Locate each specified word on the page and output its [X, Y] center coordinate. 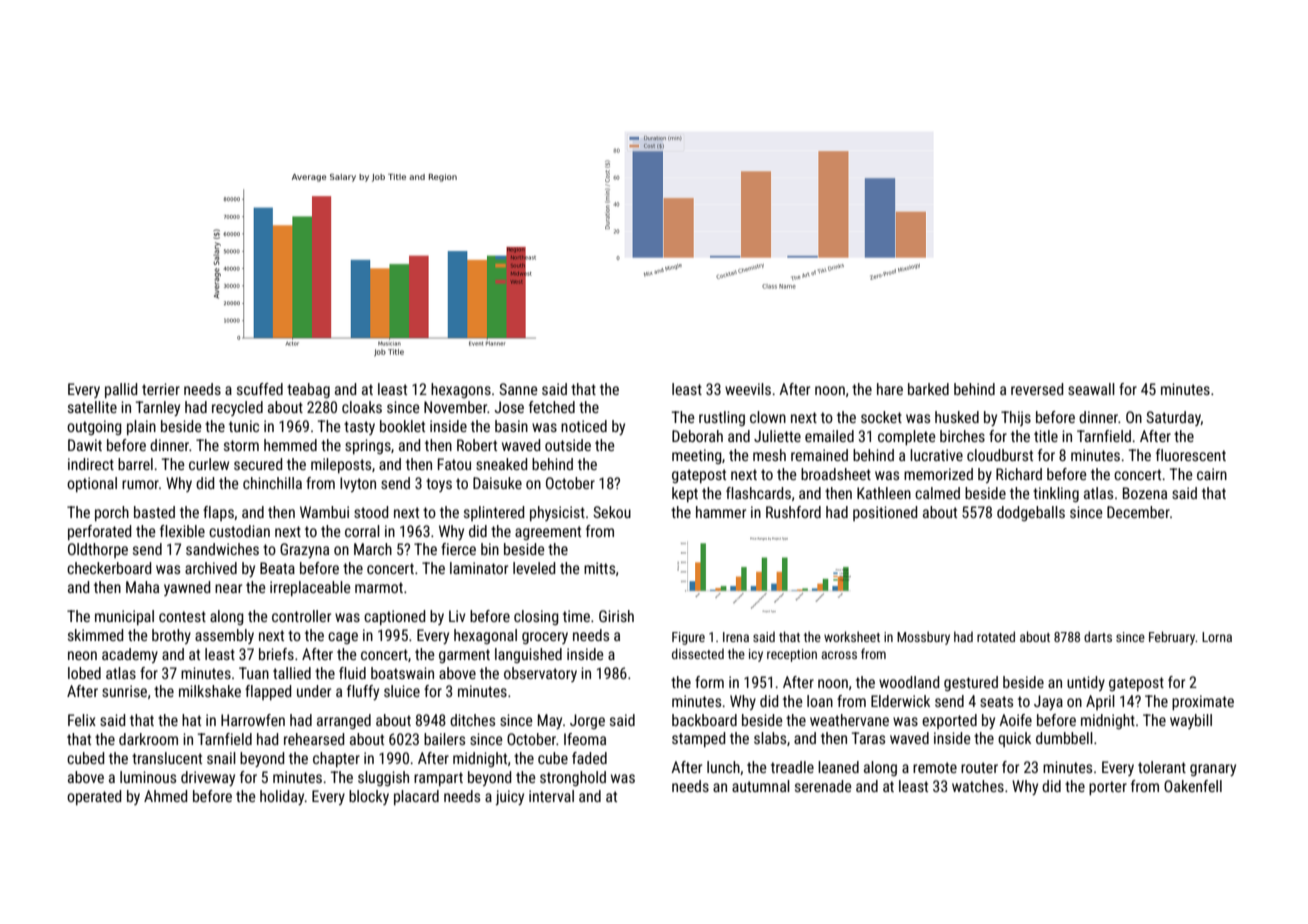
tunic [244, 426]
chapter [336, 759]
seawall [1091, 389]
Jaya [1048, 702]
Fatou [454, 464]
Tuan [254, 673]
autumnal [761, 786]
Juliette [777, 436]
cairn [1212, 474]
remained [819, 455]
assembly [224, 636]
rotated [996, 636]
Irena [736, 637]
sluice [402, 691]
